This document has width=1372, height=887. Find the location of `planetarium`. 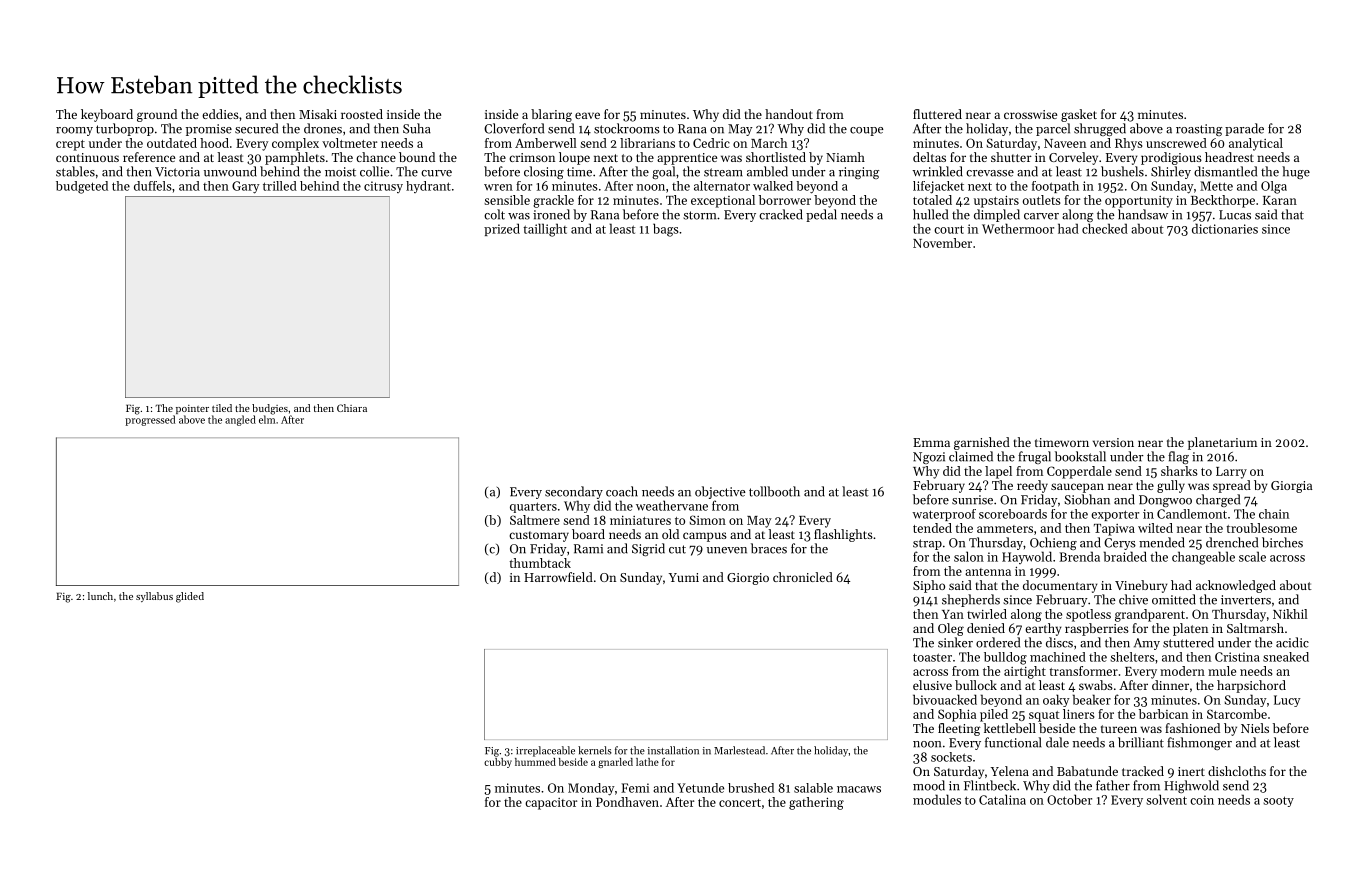

planetarium is located at coordinates (1222, 443).
